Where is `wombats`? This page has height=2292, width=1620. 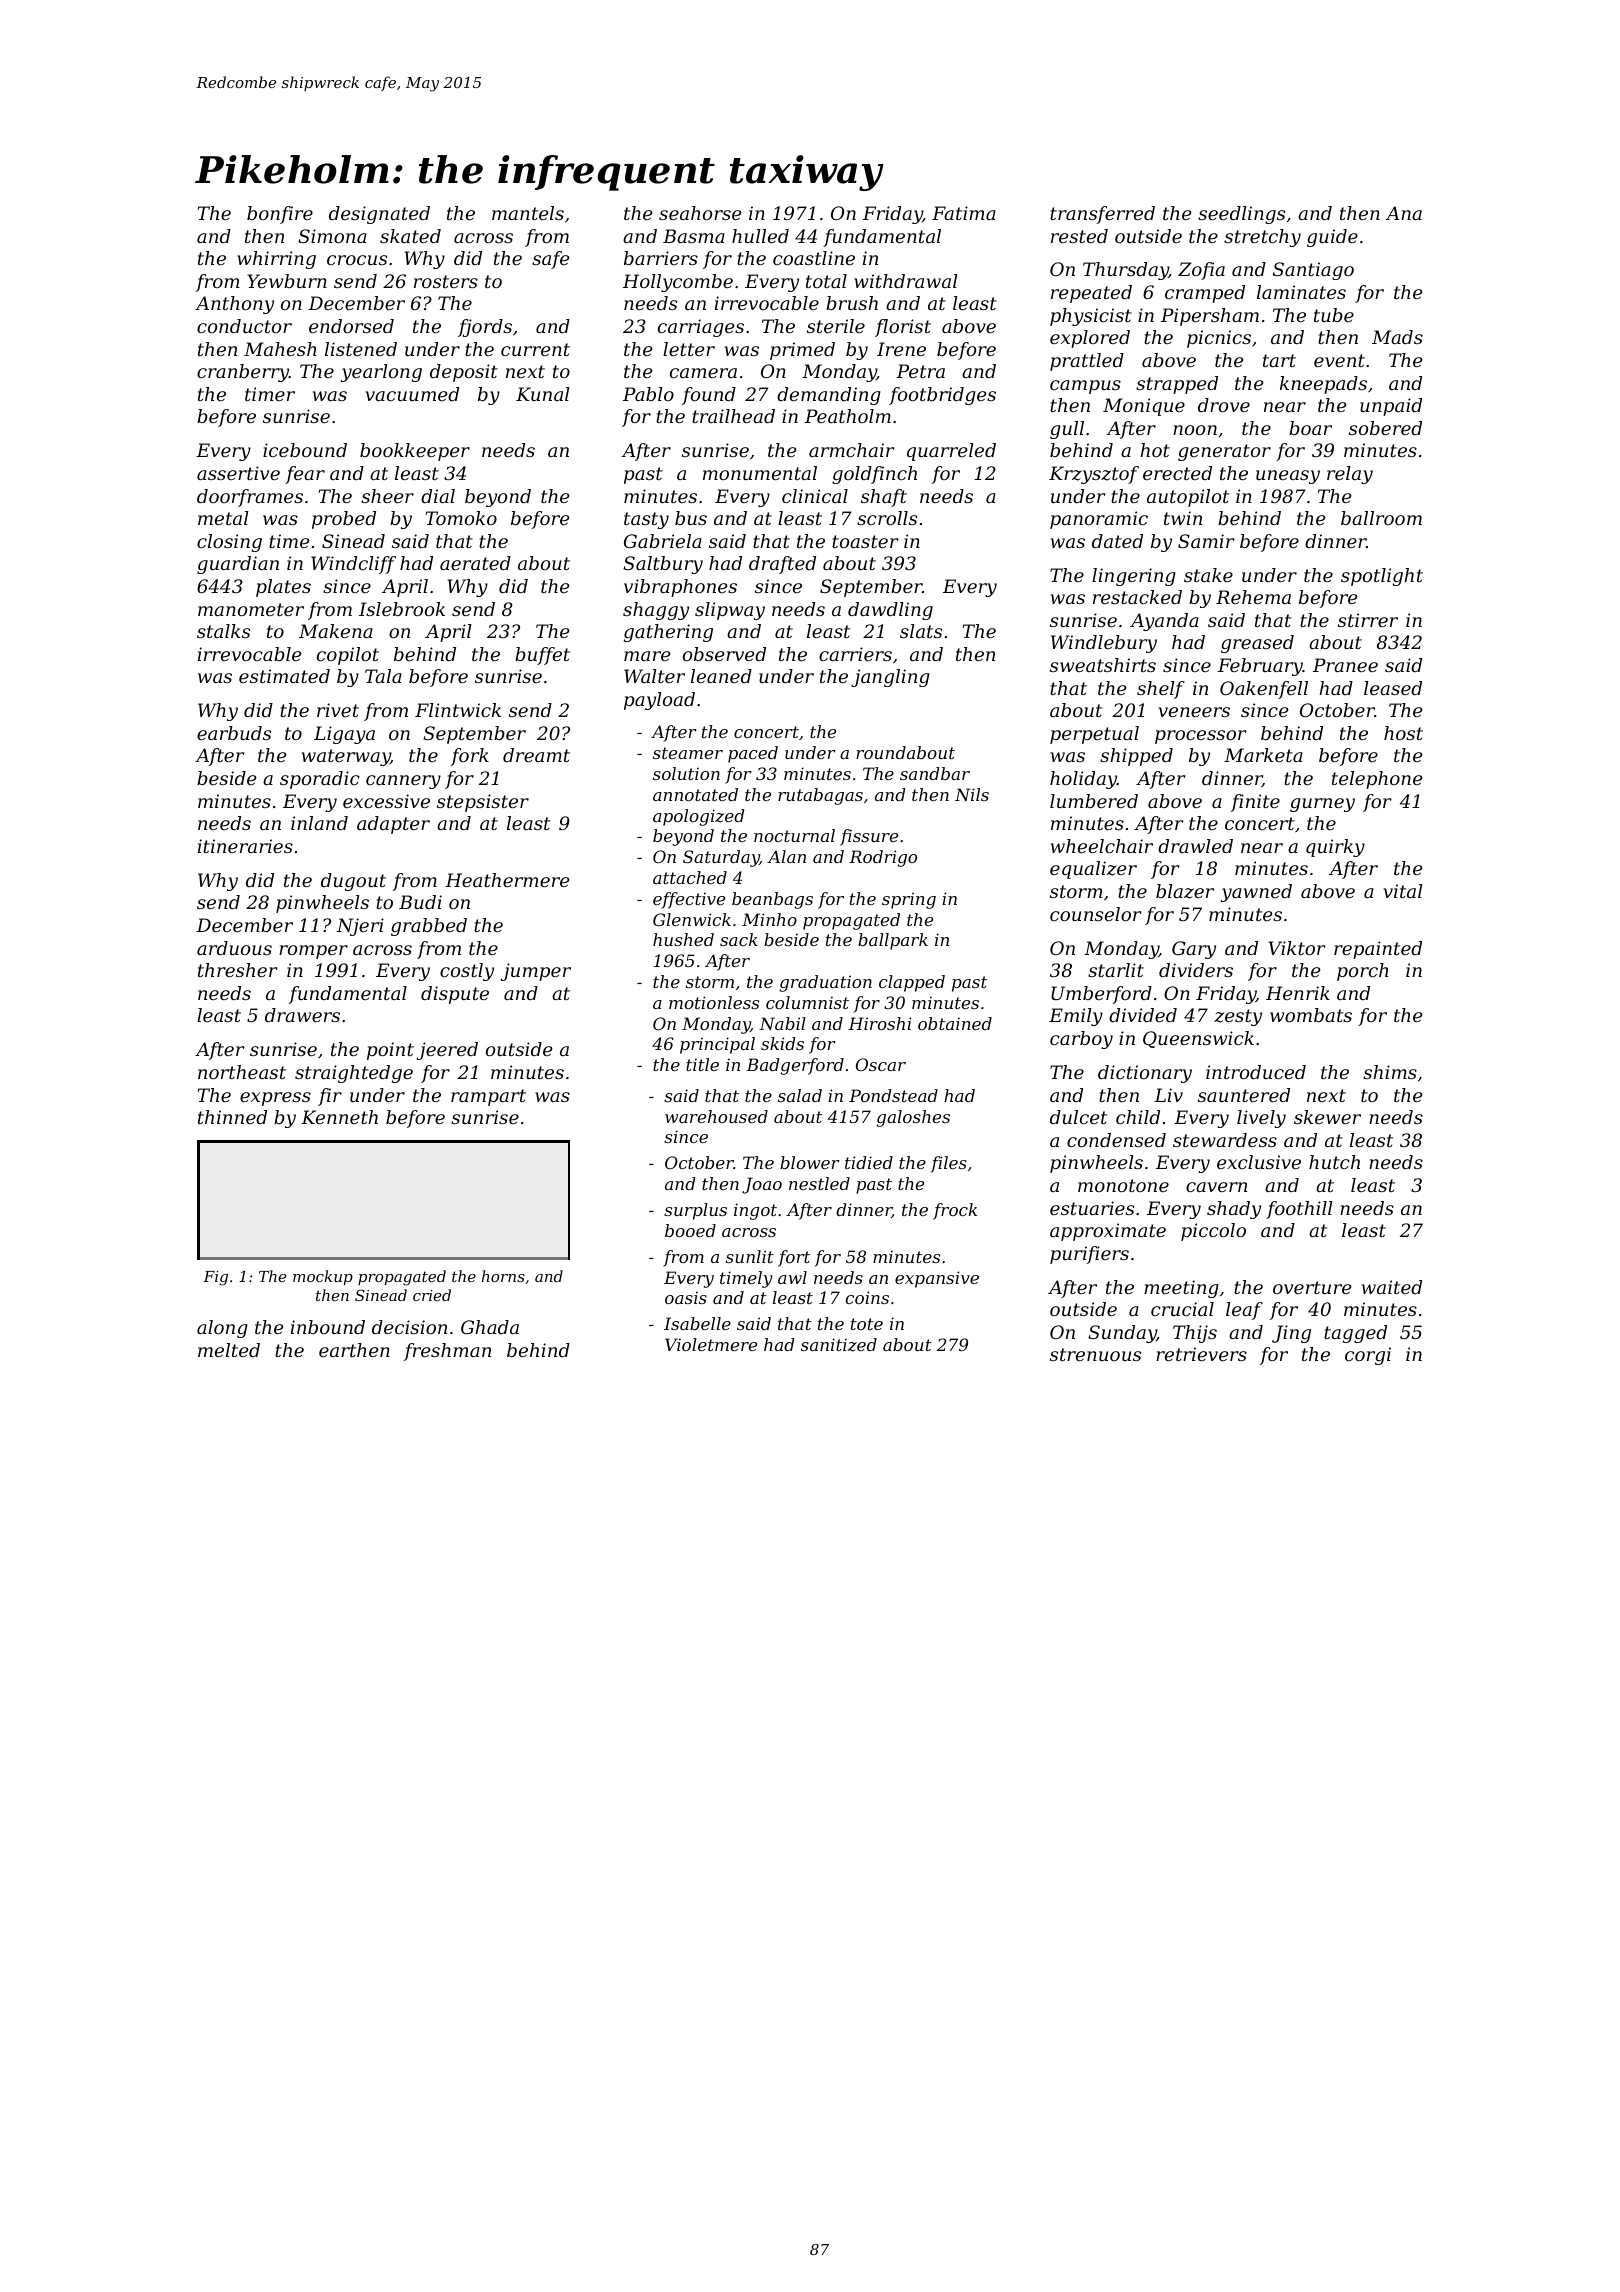 wombats is located at coordinates (1311, 1015).
